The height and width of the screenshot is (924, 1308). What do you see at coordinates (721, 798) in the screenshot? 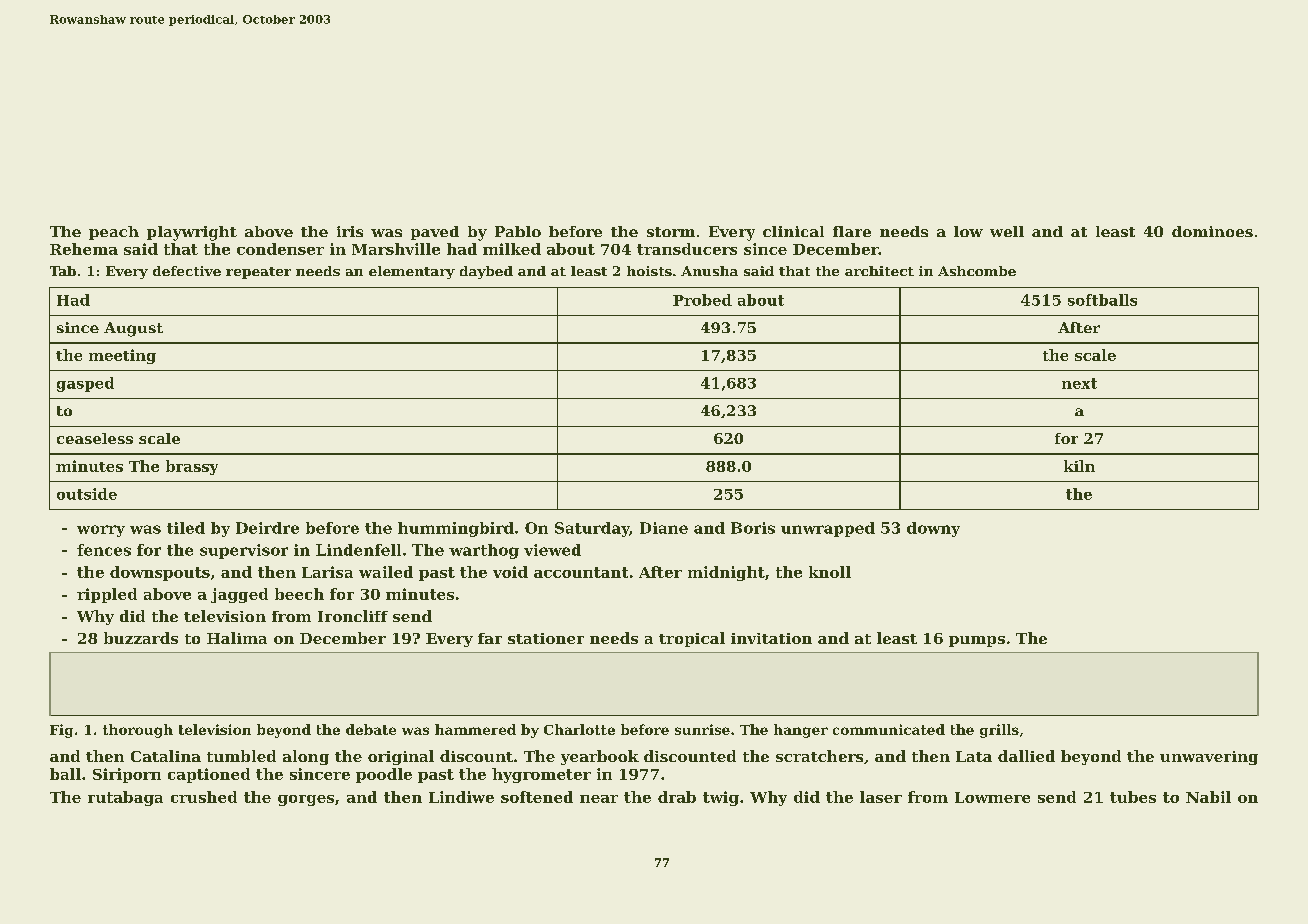
I see `twig` at bounding box center [721, 798].
